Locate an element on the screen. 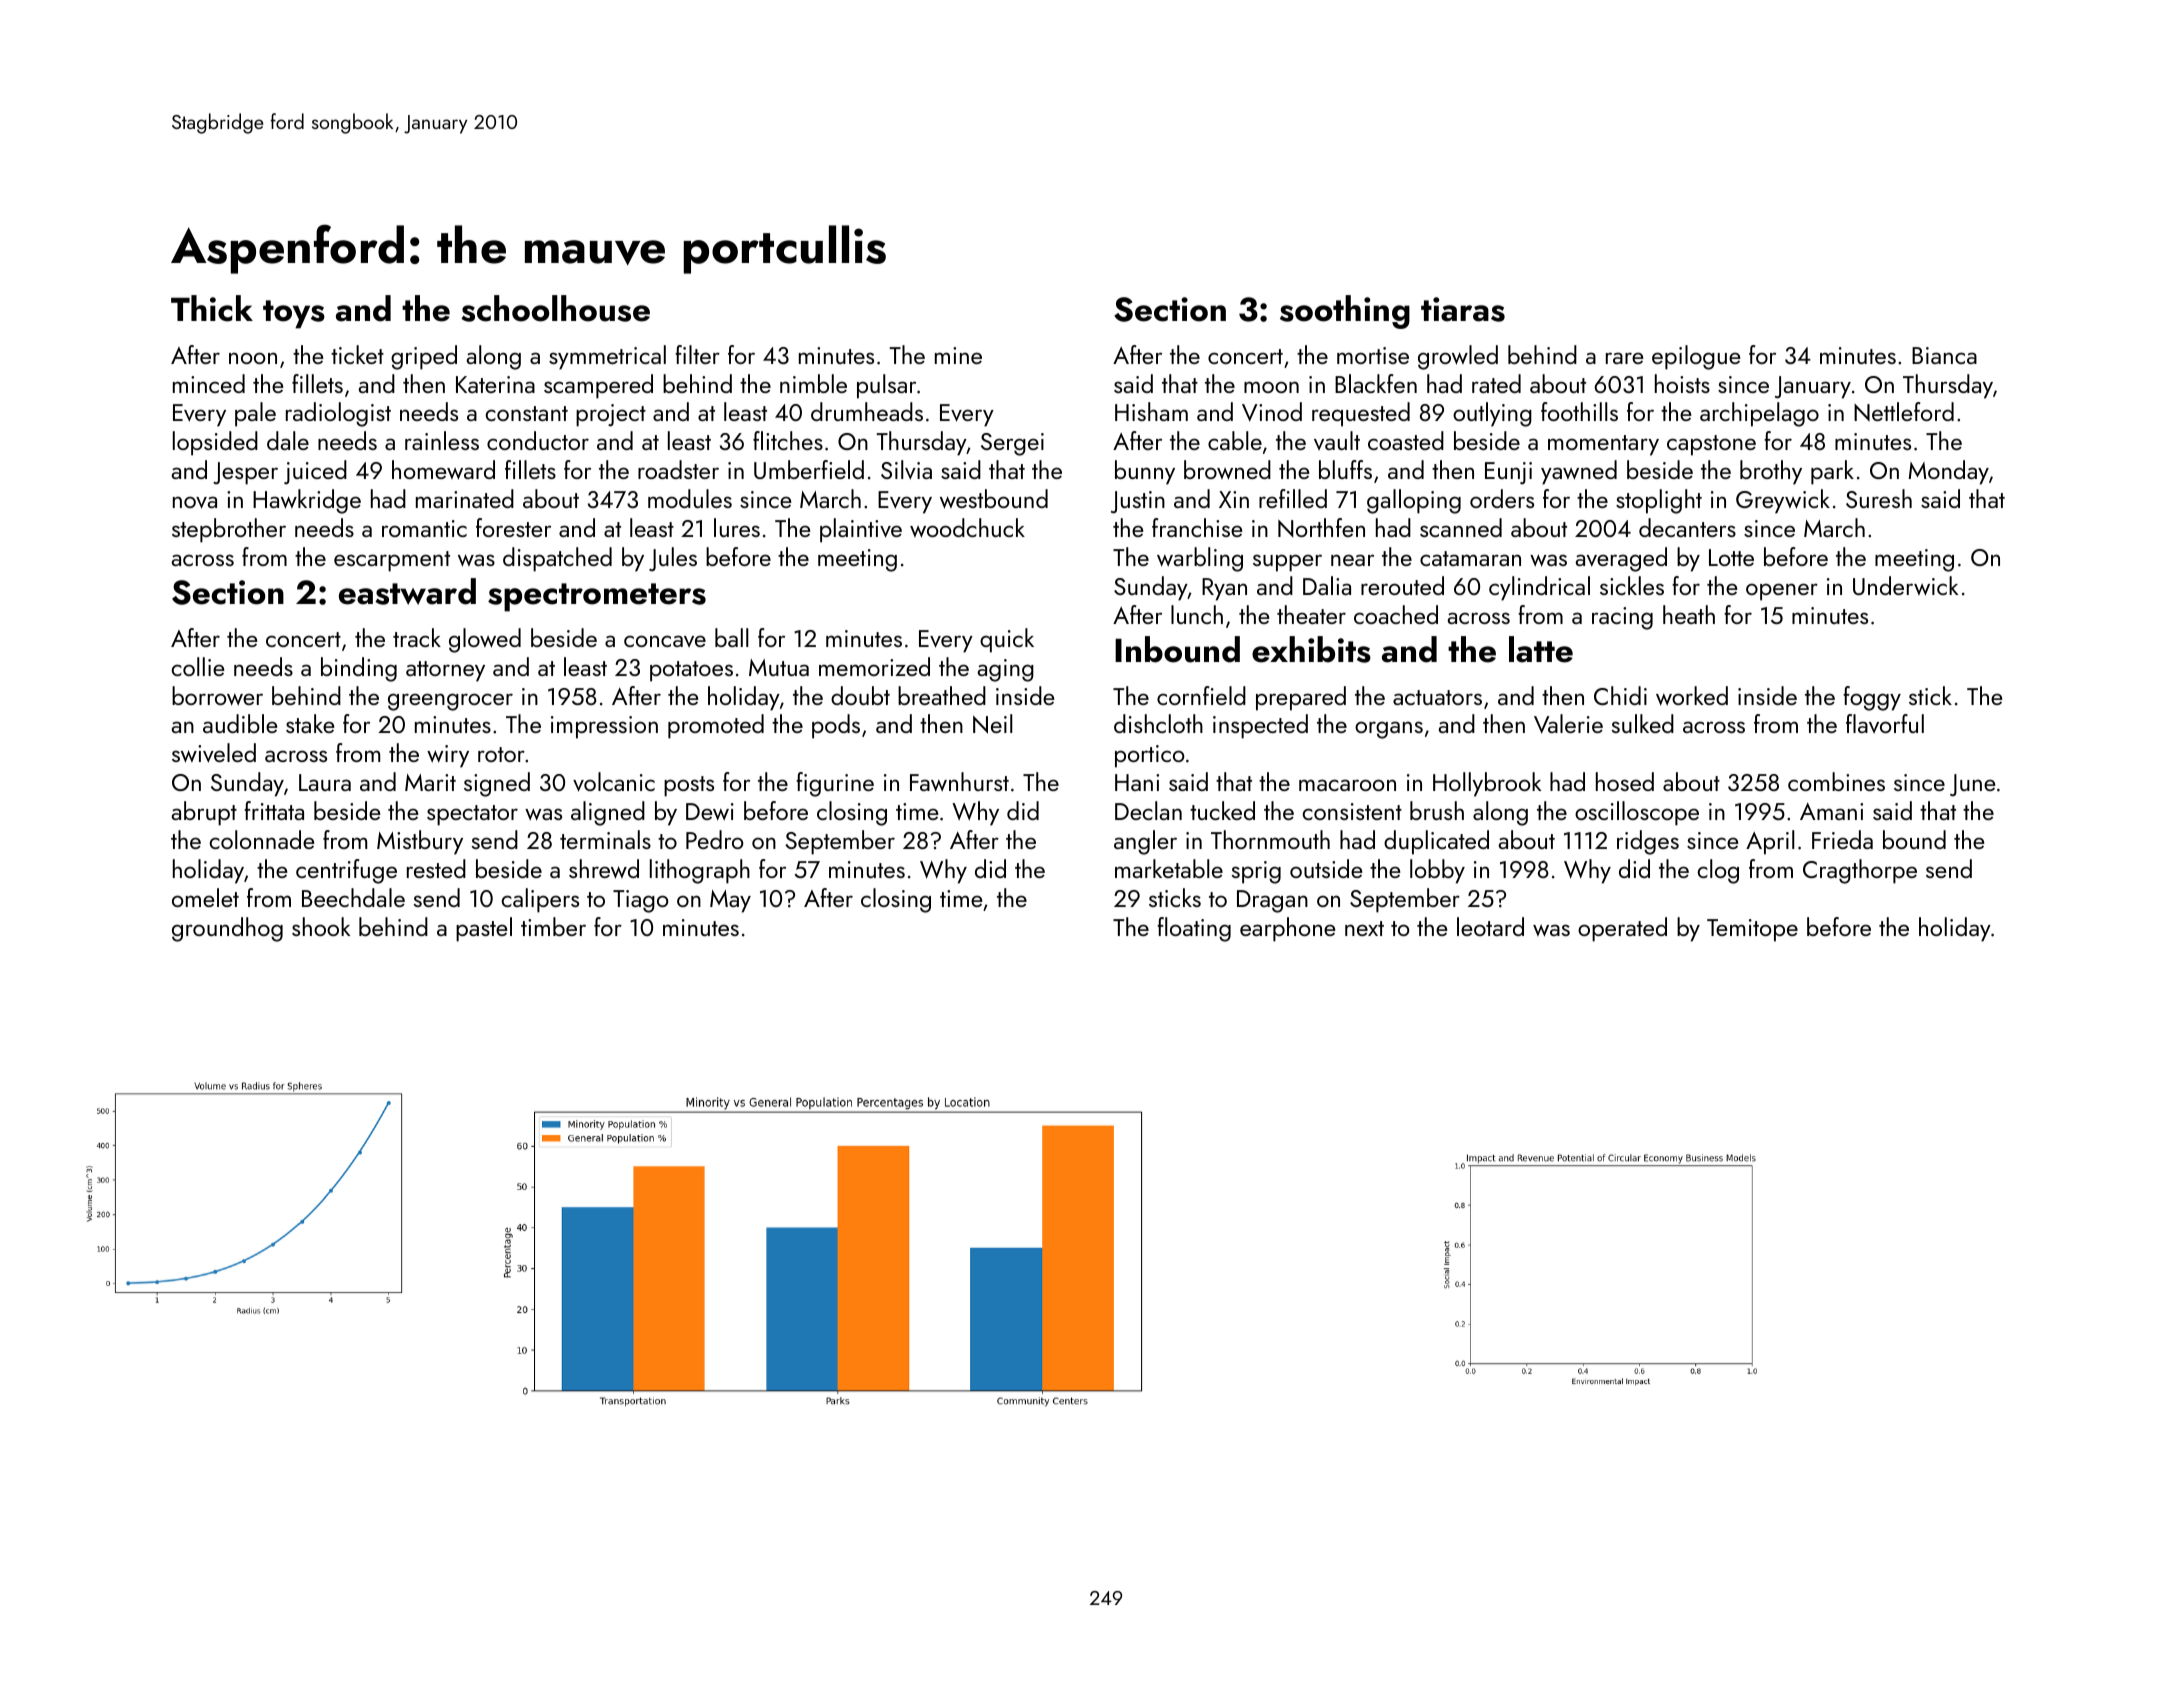 The image size is (2178, 1683). archipelago is located at coordinates (1759, 414).
